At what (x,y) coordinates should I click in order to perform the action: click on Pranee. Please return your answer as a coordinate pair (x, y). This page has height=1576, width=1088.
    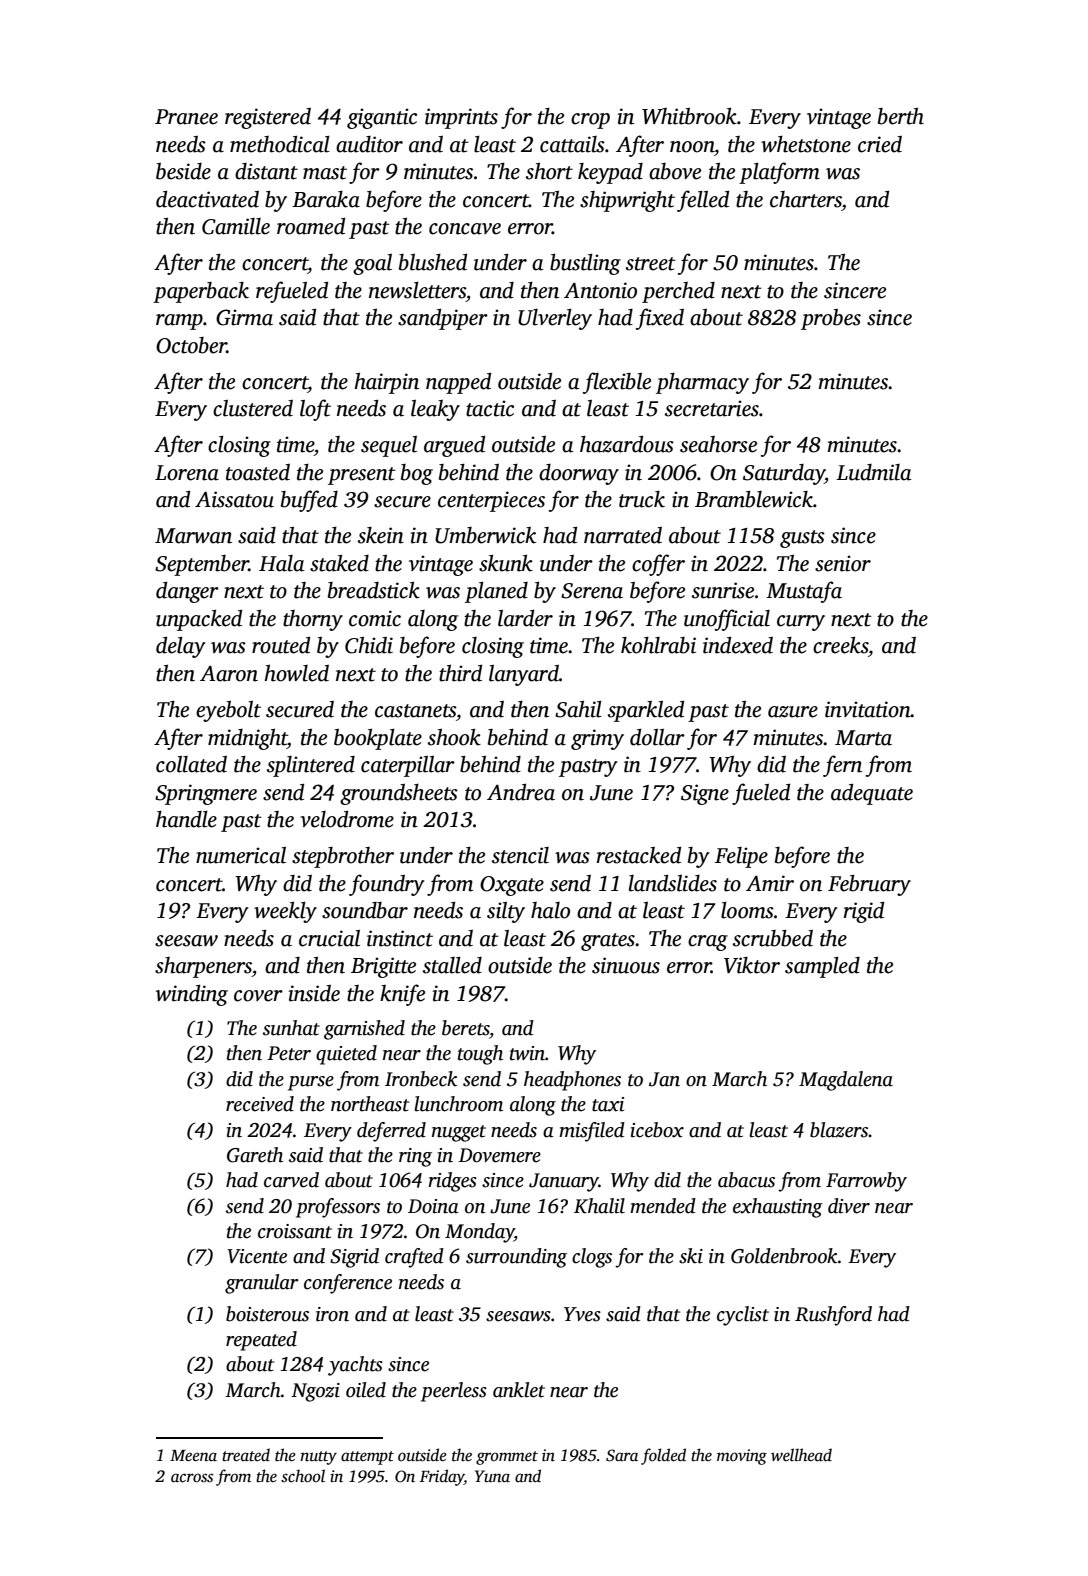
    Looking at the image, I should click on (186, 117).
